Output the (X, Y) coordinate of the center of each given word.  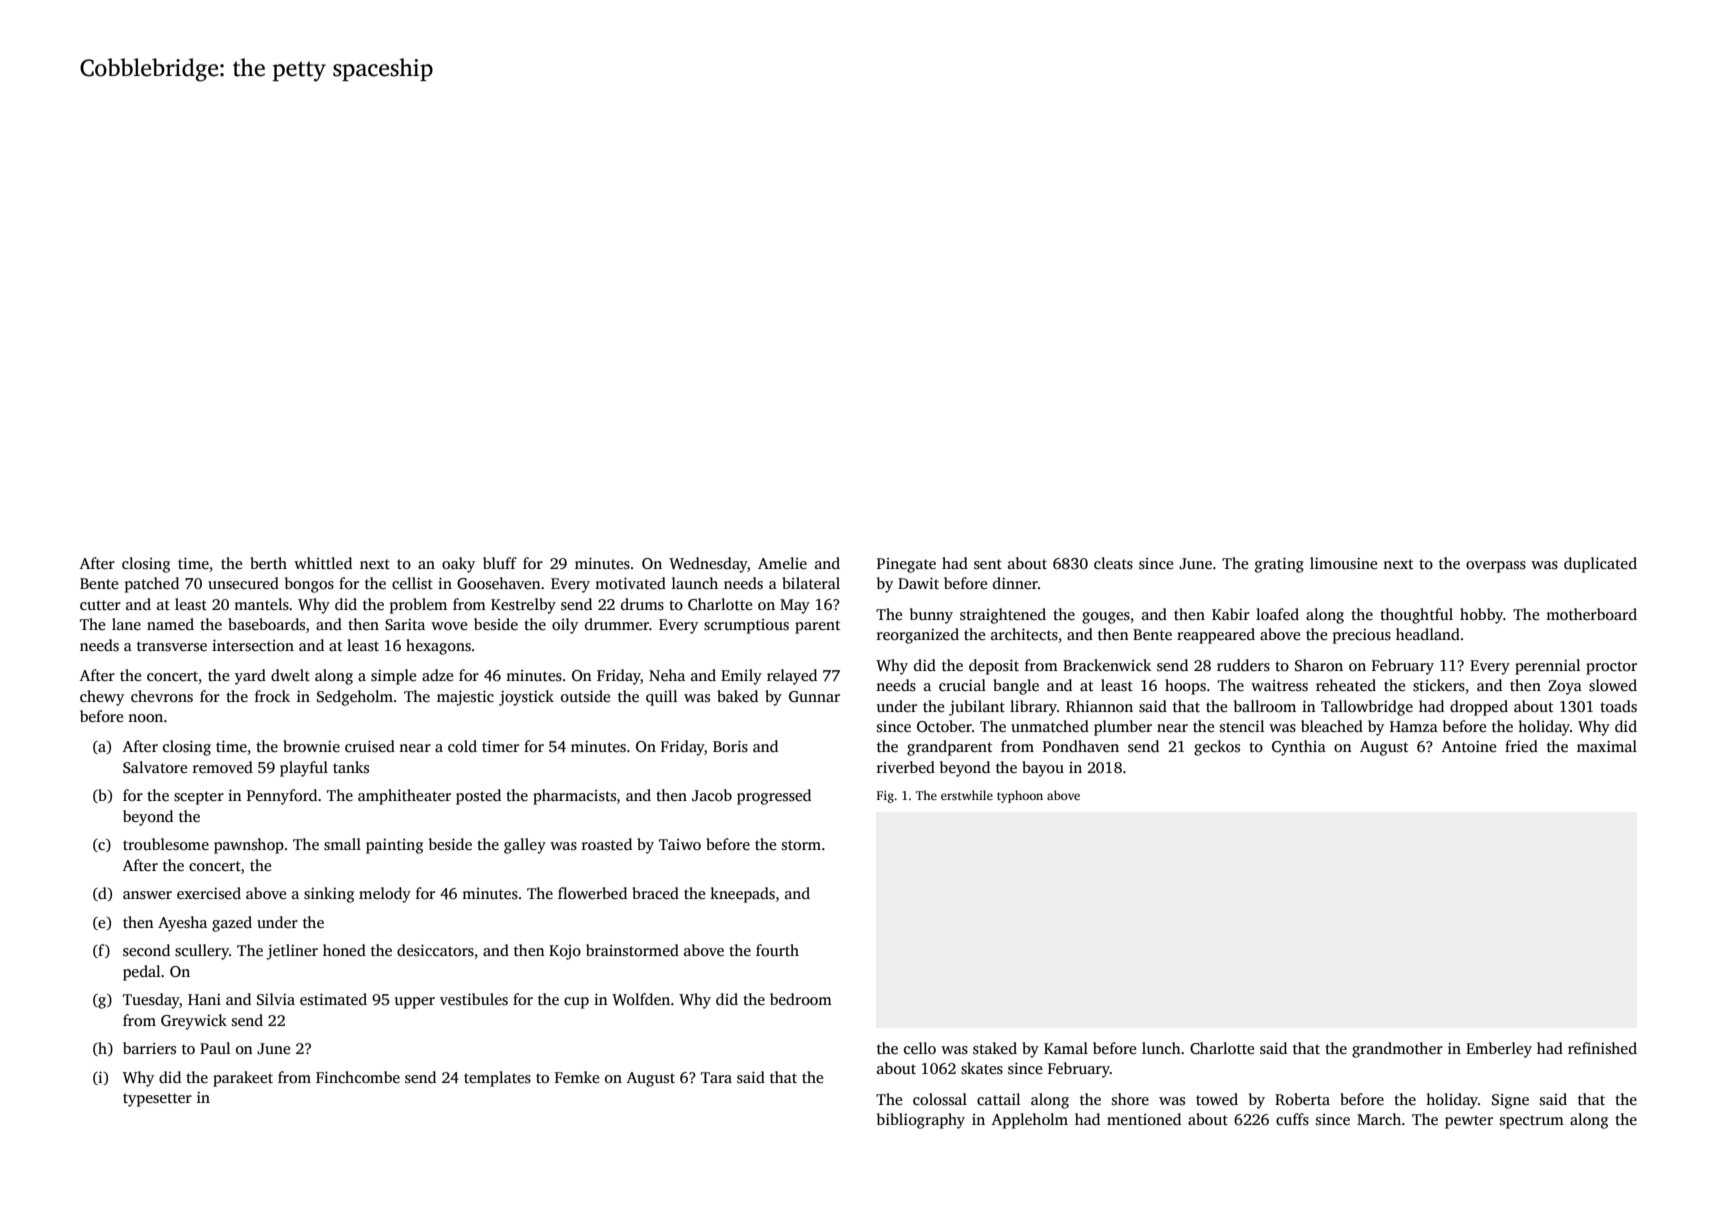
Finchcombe (358, 1077)
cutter (100, 605)
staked (995, 1048)
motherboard (1591, 614)
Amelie (782, 563)
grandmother (1397, 1050)
